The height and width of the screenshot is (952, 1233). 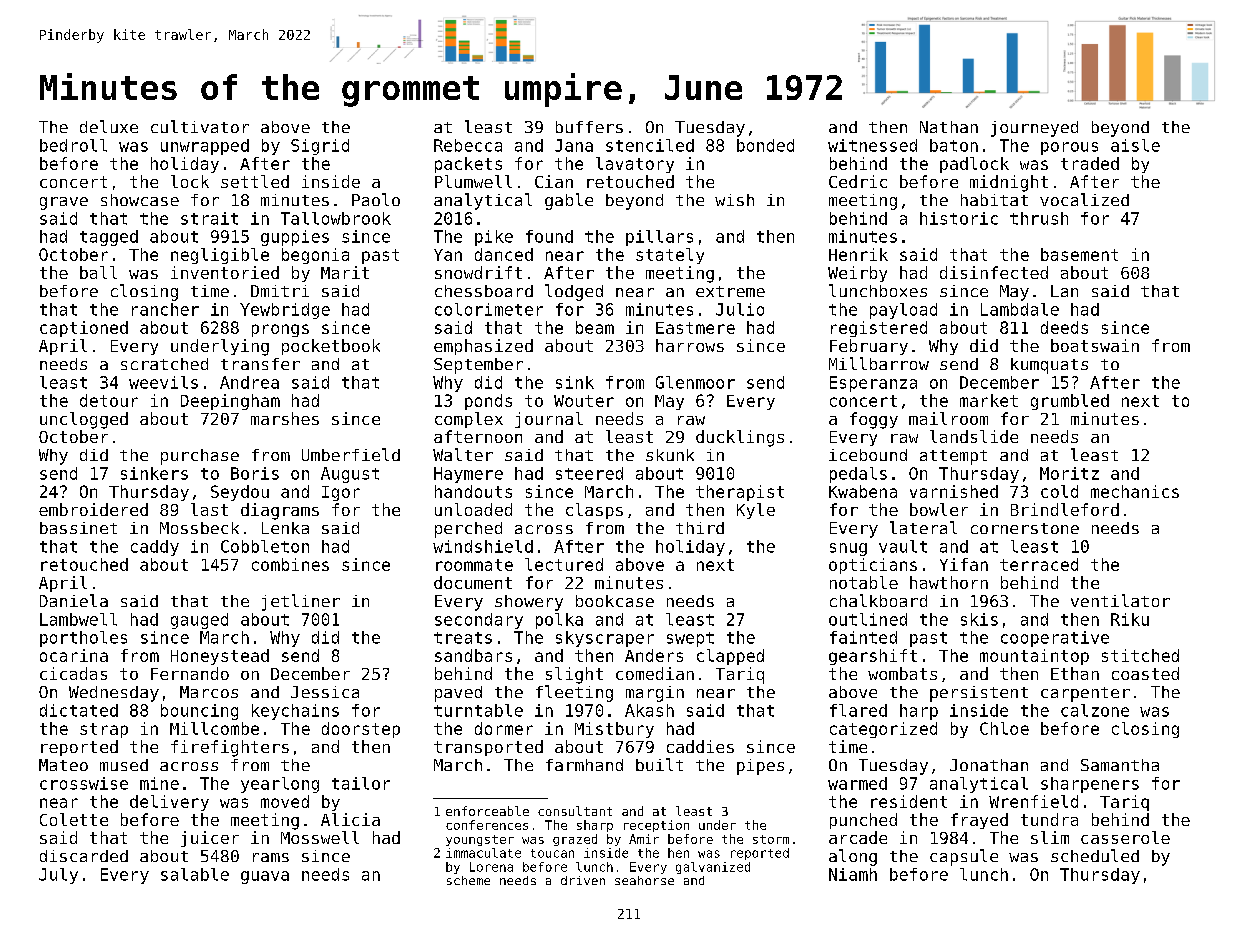 I want to click on stenciled, so click(x=650, y=145).
